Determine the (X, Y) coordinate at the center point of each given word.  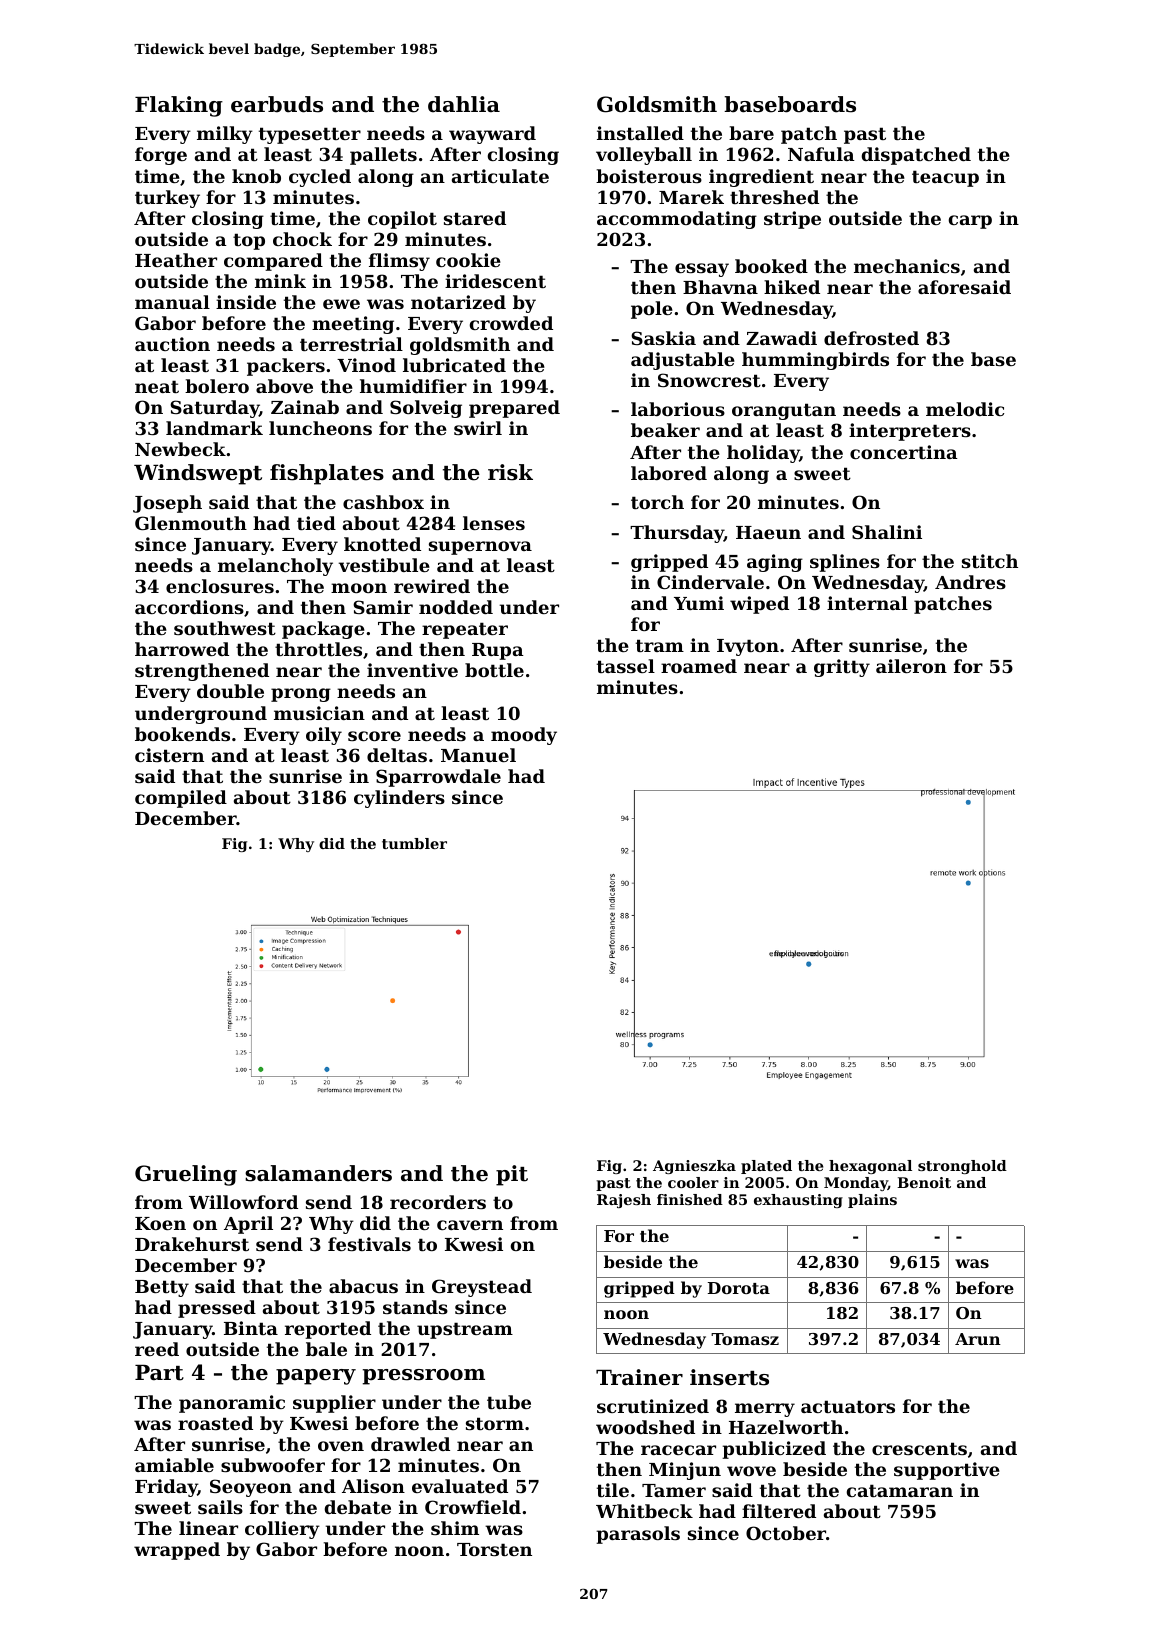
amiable (174, 1465)
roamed (699, 666)
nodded (456, 607)
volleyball (644, 156)
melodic (965, 409)
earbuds (277, 104)
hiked (792, 287)
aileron (911, 666)
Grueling (186, 1175)
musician (319, 713)
